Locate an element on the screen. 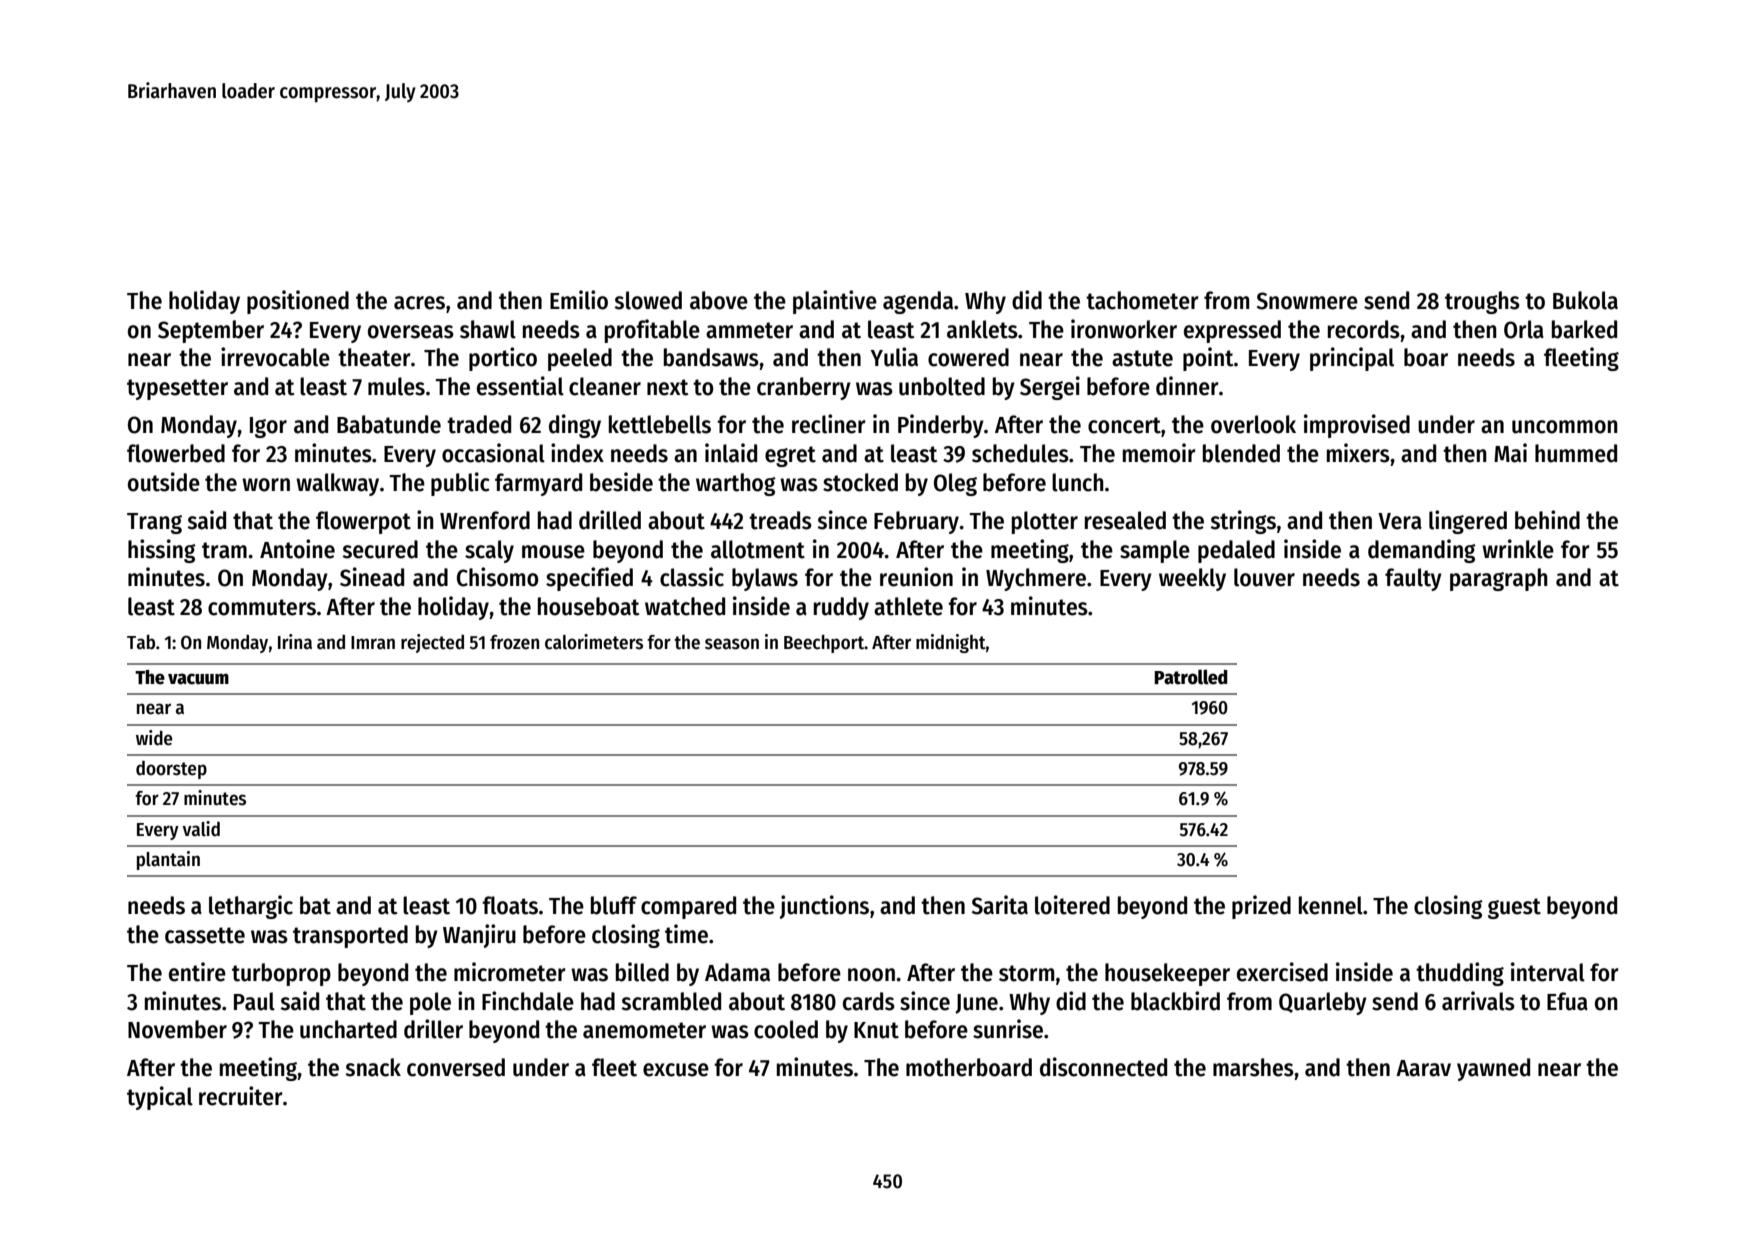 This screenshot has height=1235, width=1746. doorstep is located at coordinates (171, 770).
